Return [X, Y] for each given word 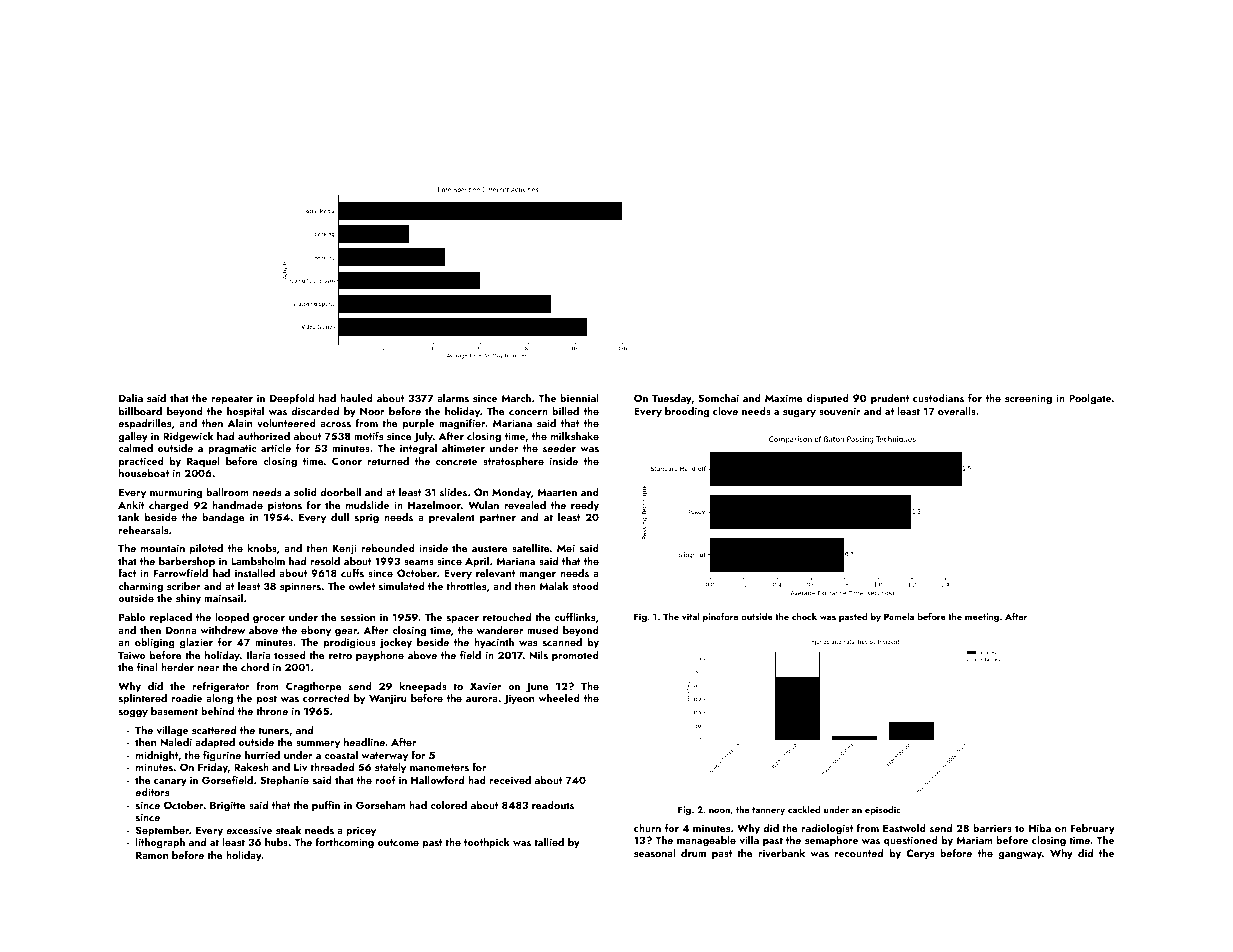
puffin [326, 806]
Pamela [899, 616]
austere [490, 548]
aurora [482, 699]
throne [272, 711]
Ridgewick [188, 437]
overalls [957, 411]
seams [419, 562]
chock [804, 616]
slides [453, 492]
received [510, 780]
